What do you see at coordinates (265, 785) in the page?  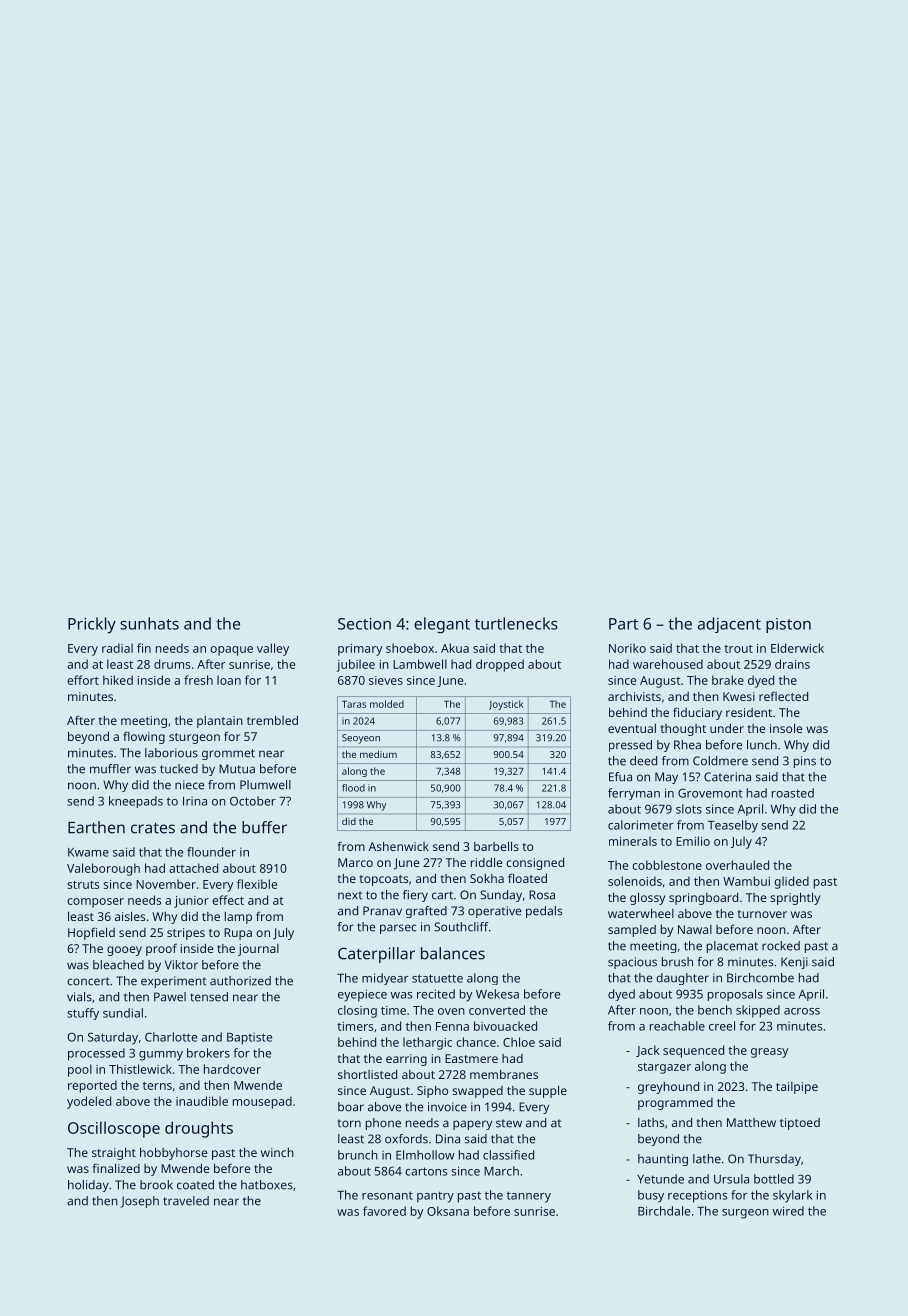 I see `Plumwell` at bounding box center [265, 785].
